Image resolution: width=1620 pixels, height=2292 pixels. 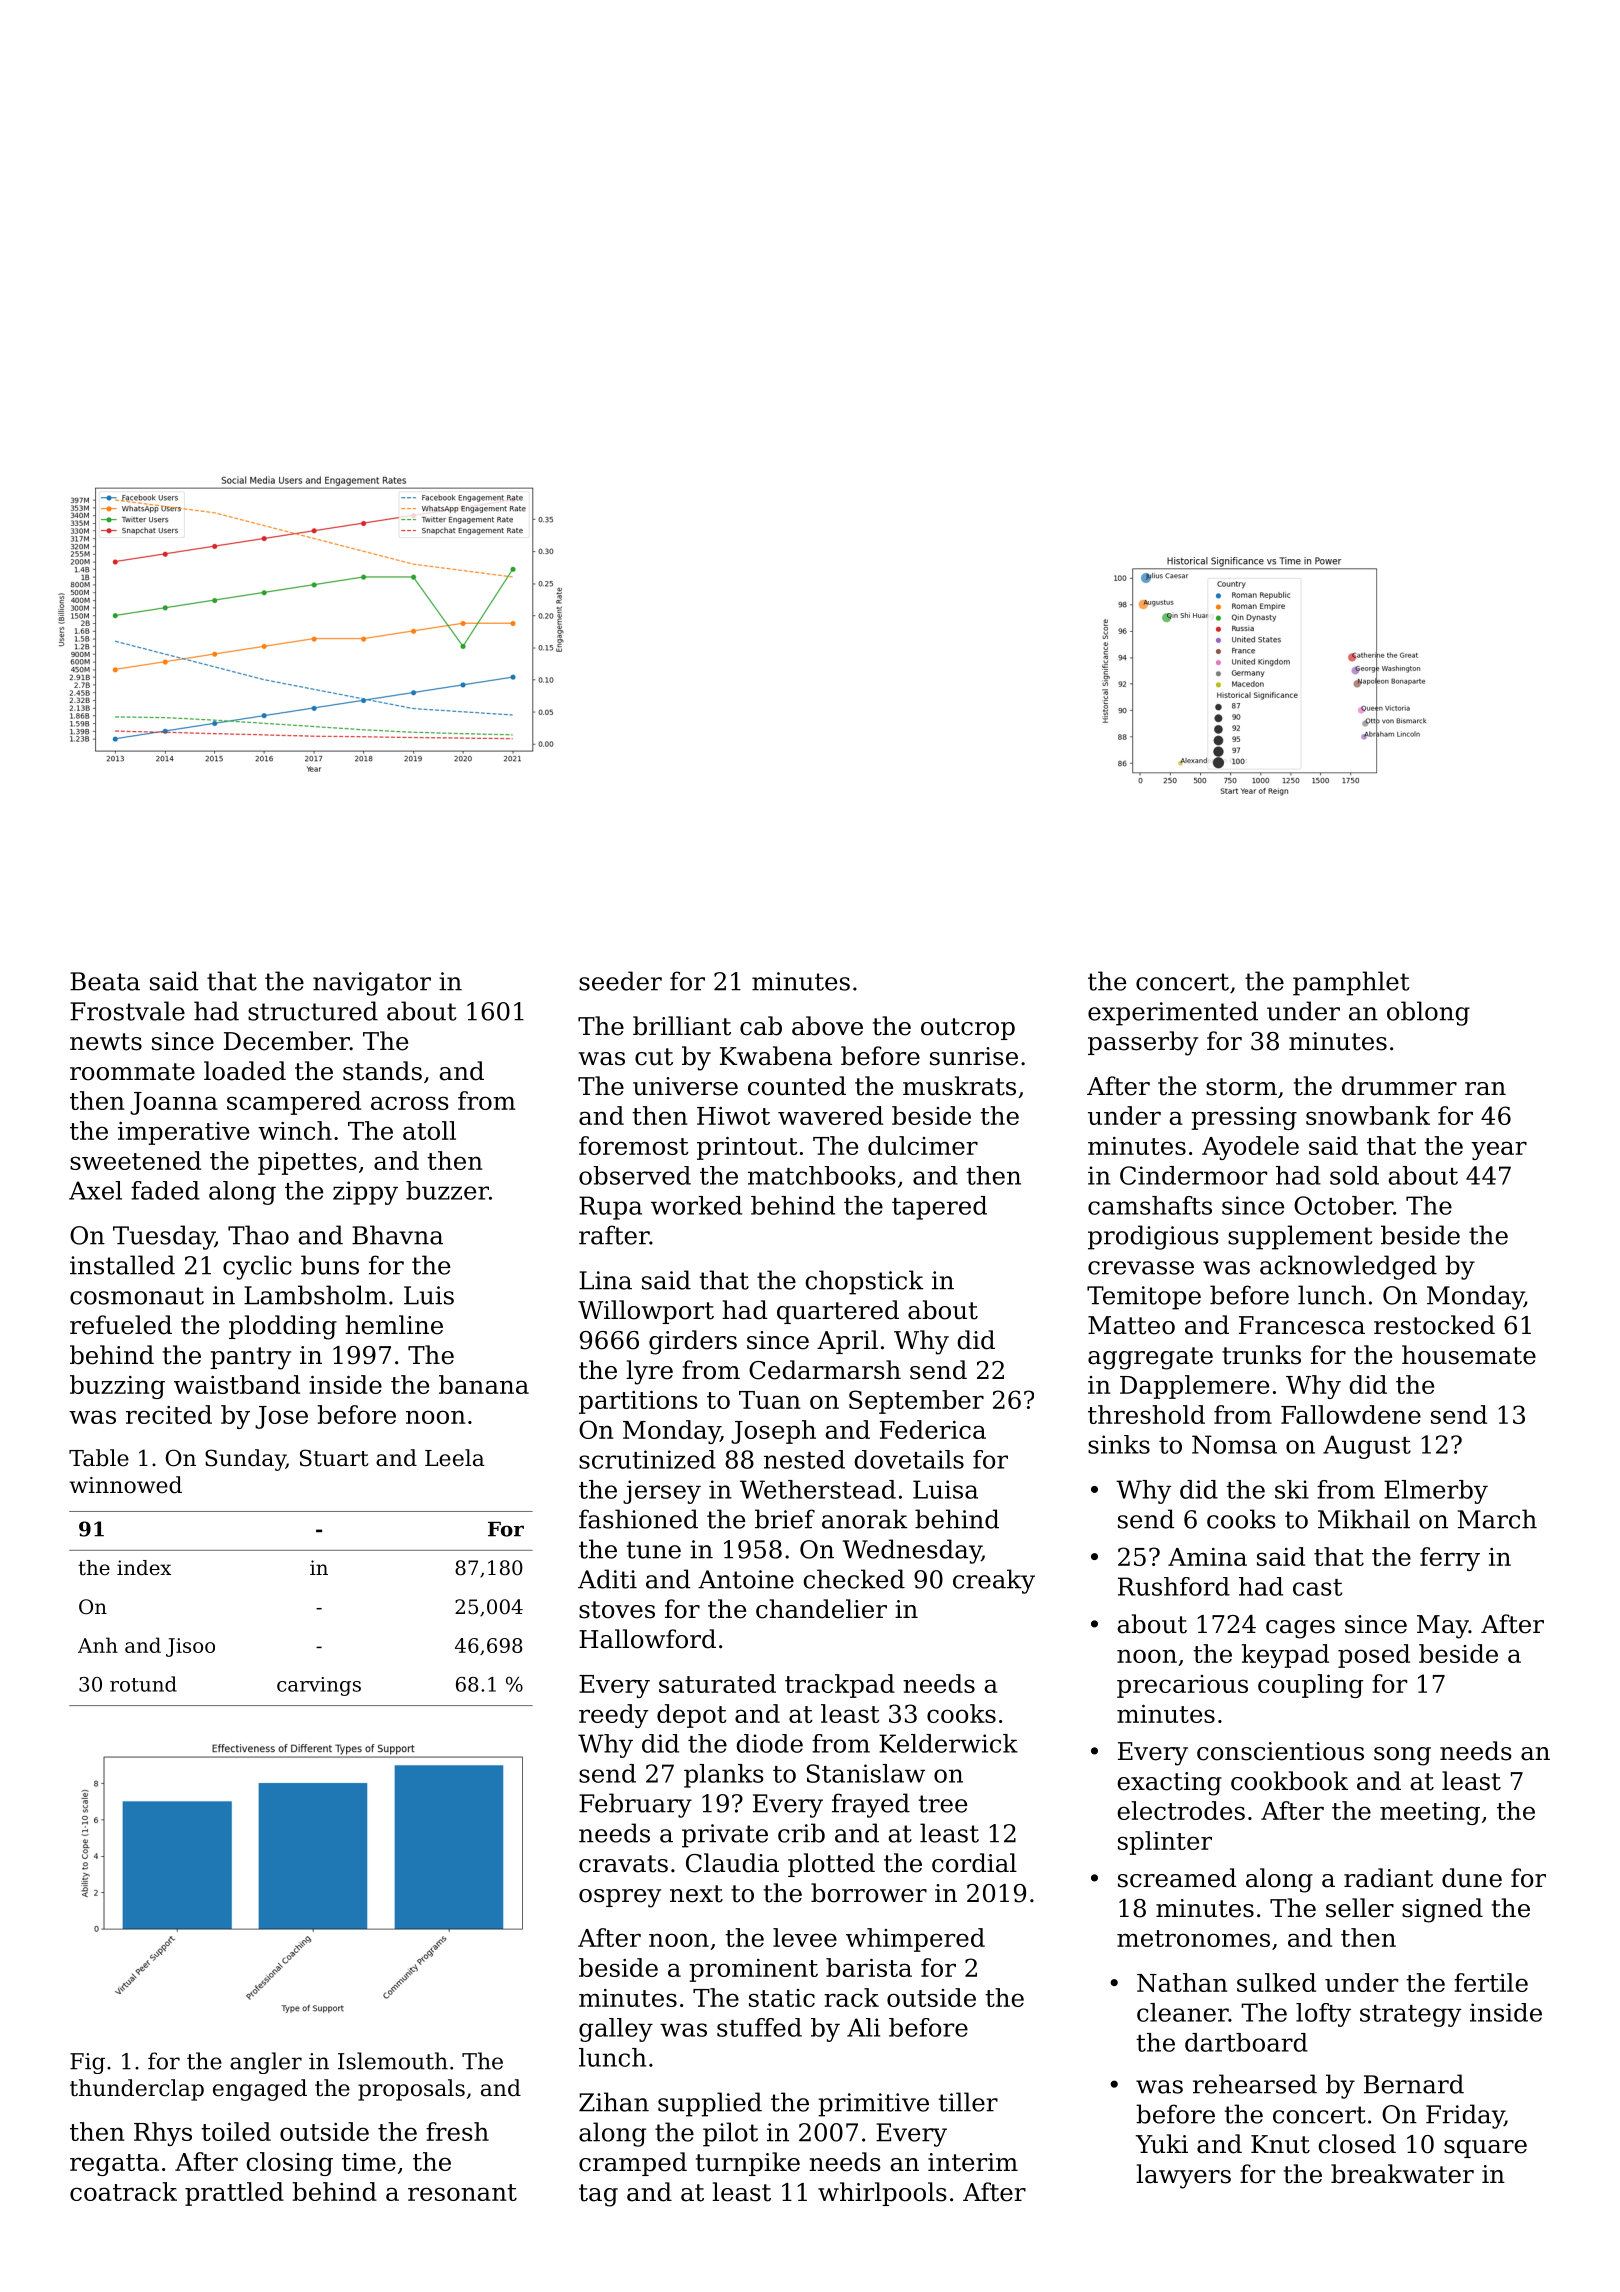 I want to click on pipettes, so click(x=307, y=1163).
